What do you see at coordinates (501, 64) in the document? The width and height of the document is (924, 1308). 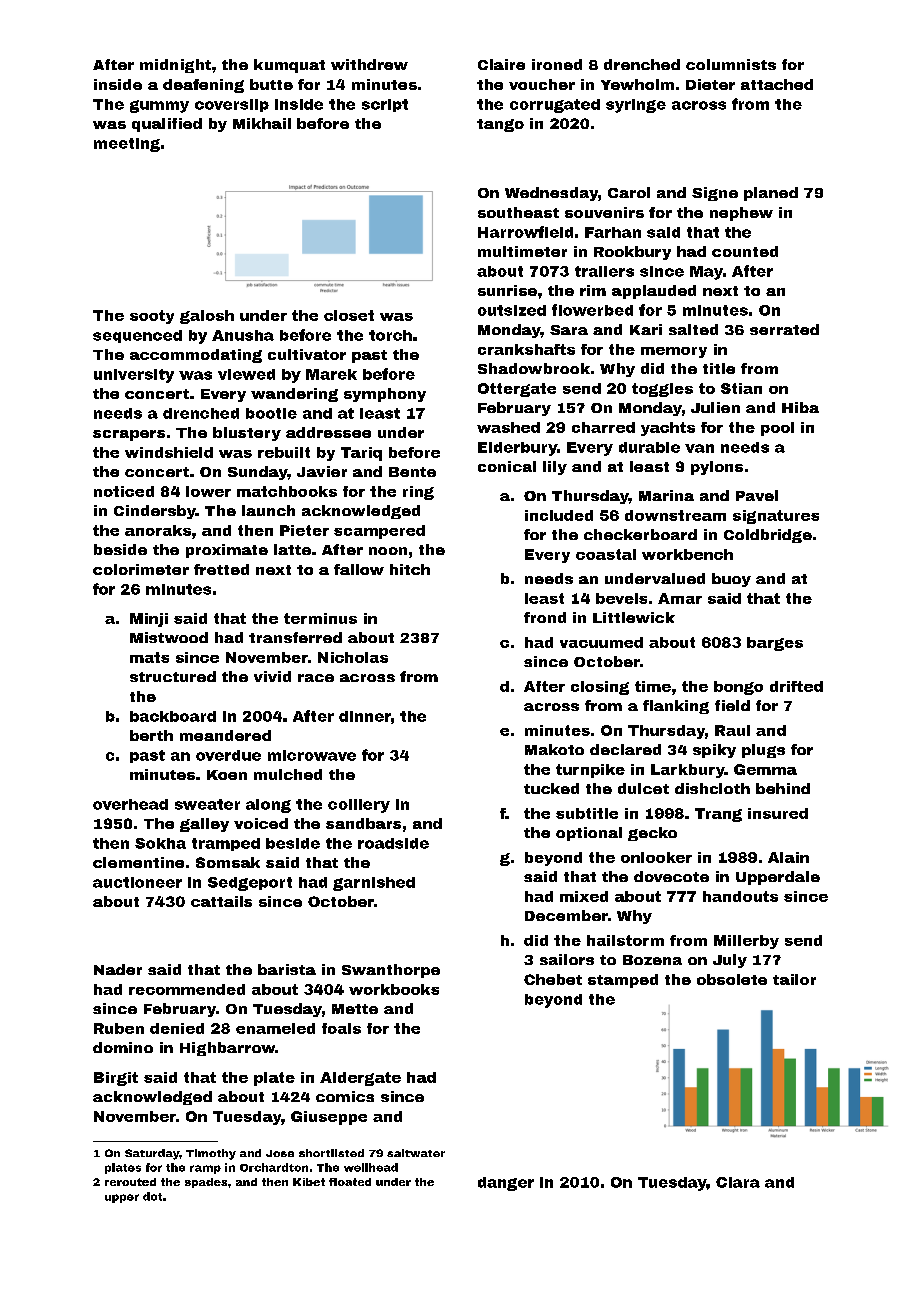 I see `Claire` at bounding box center [501, 64].
